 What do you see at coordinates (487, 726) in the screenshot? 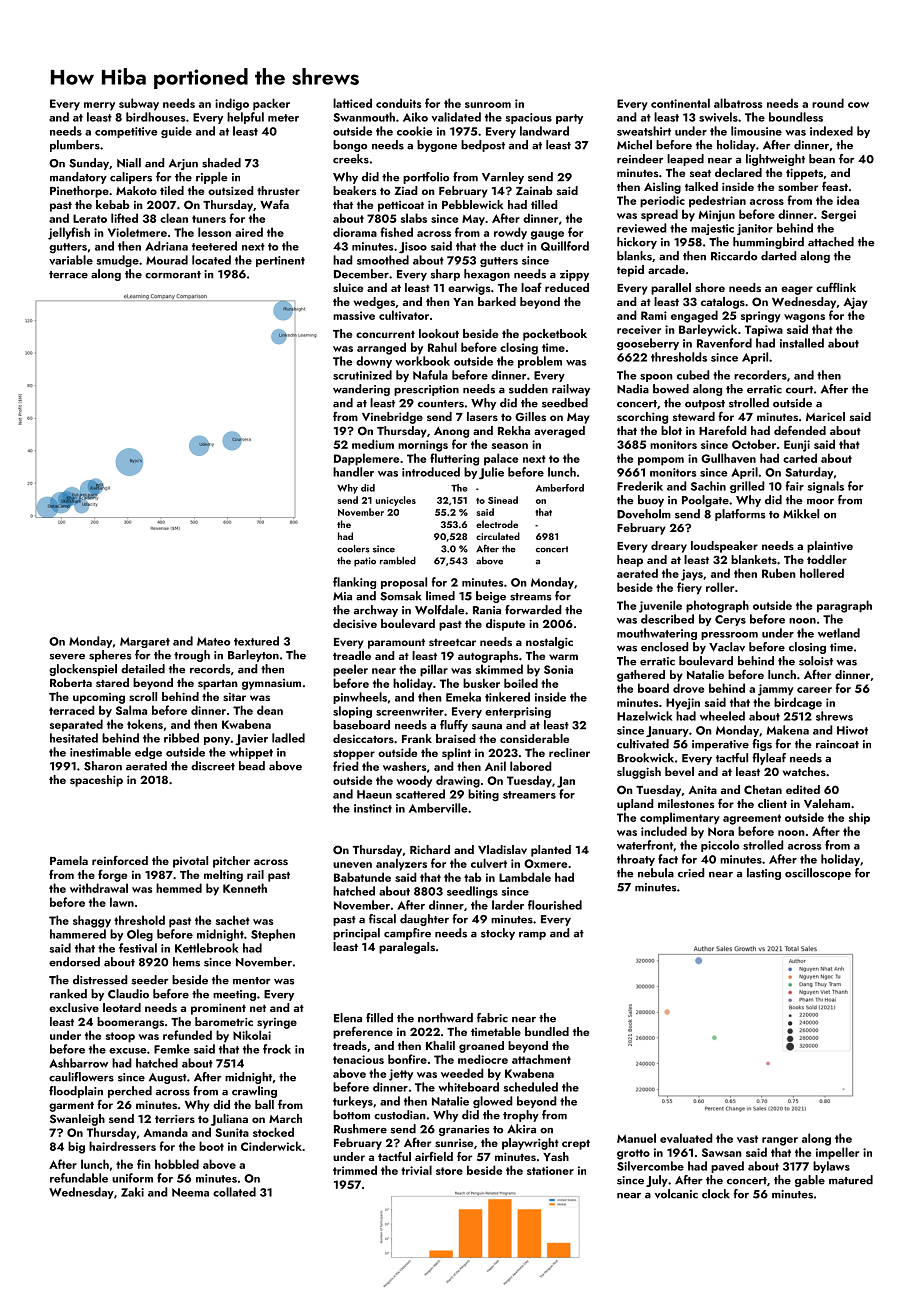
I see `sauna` at bounding box center [487, 726].
